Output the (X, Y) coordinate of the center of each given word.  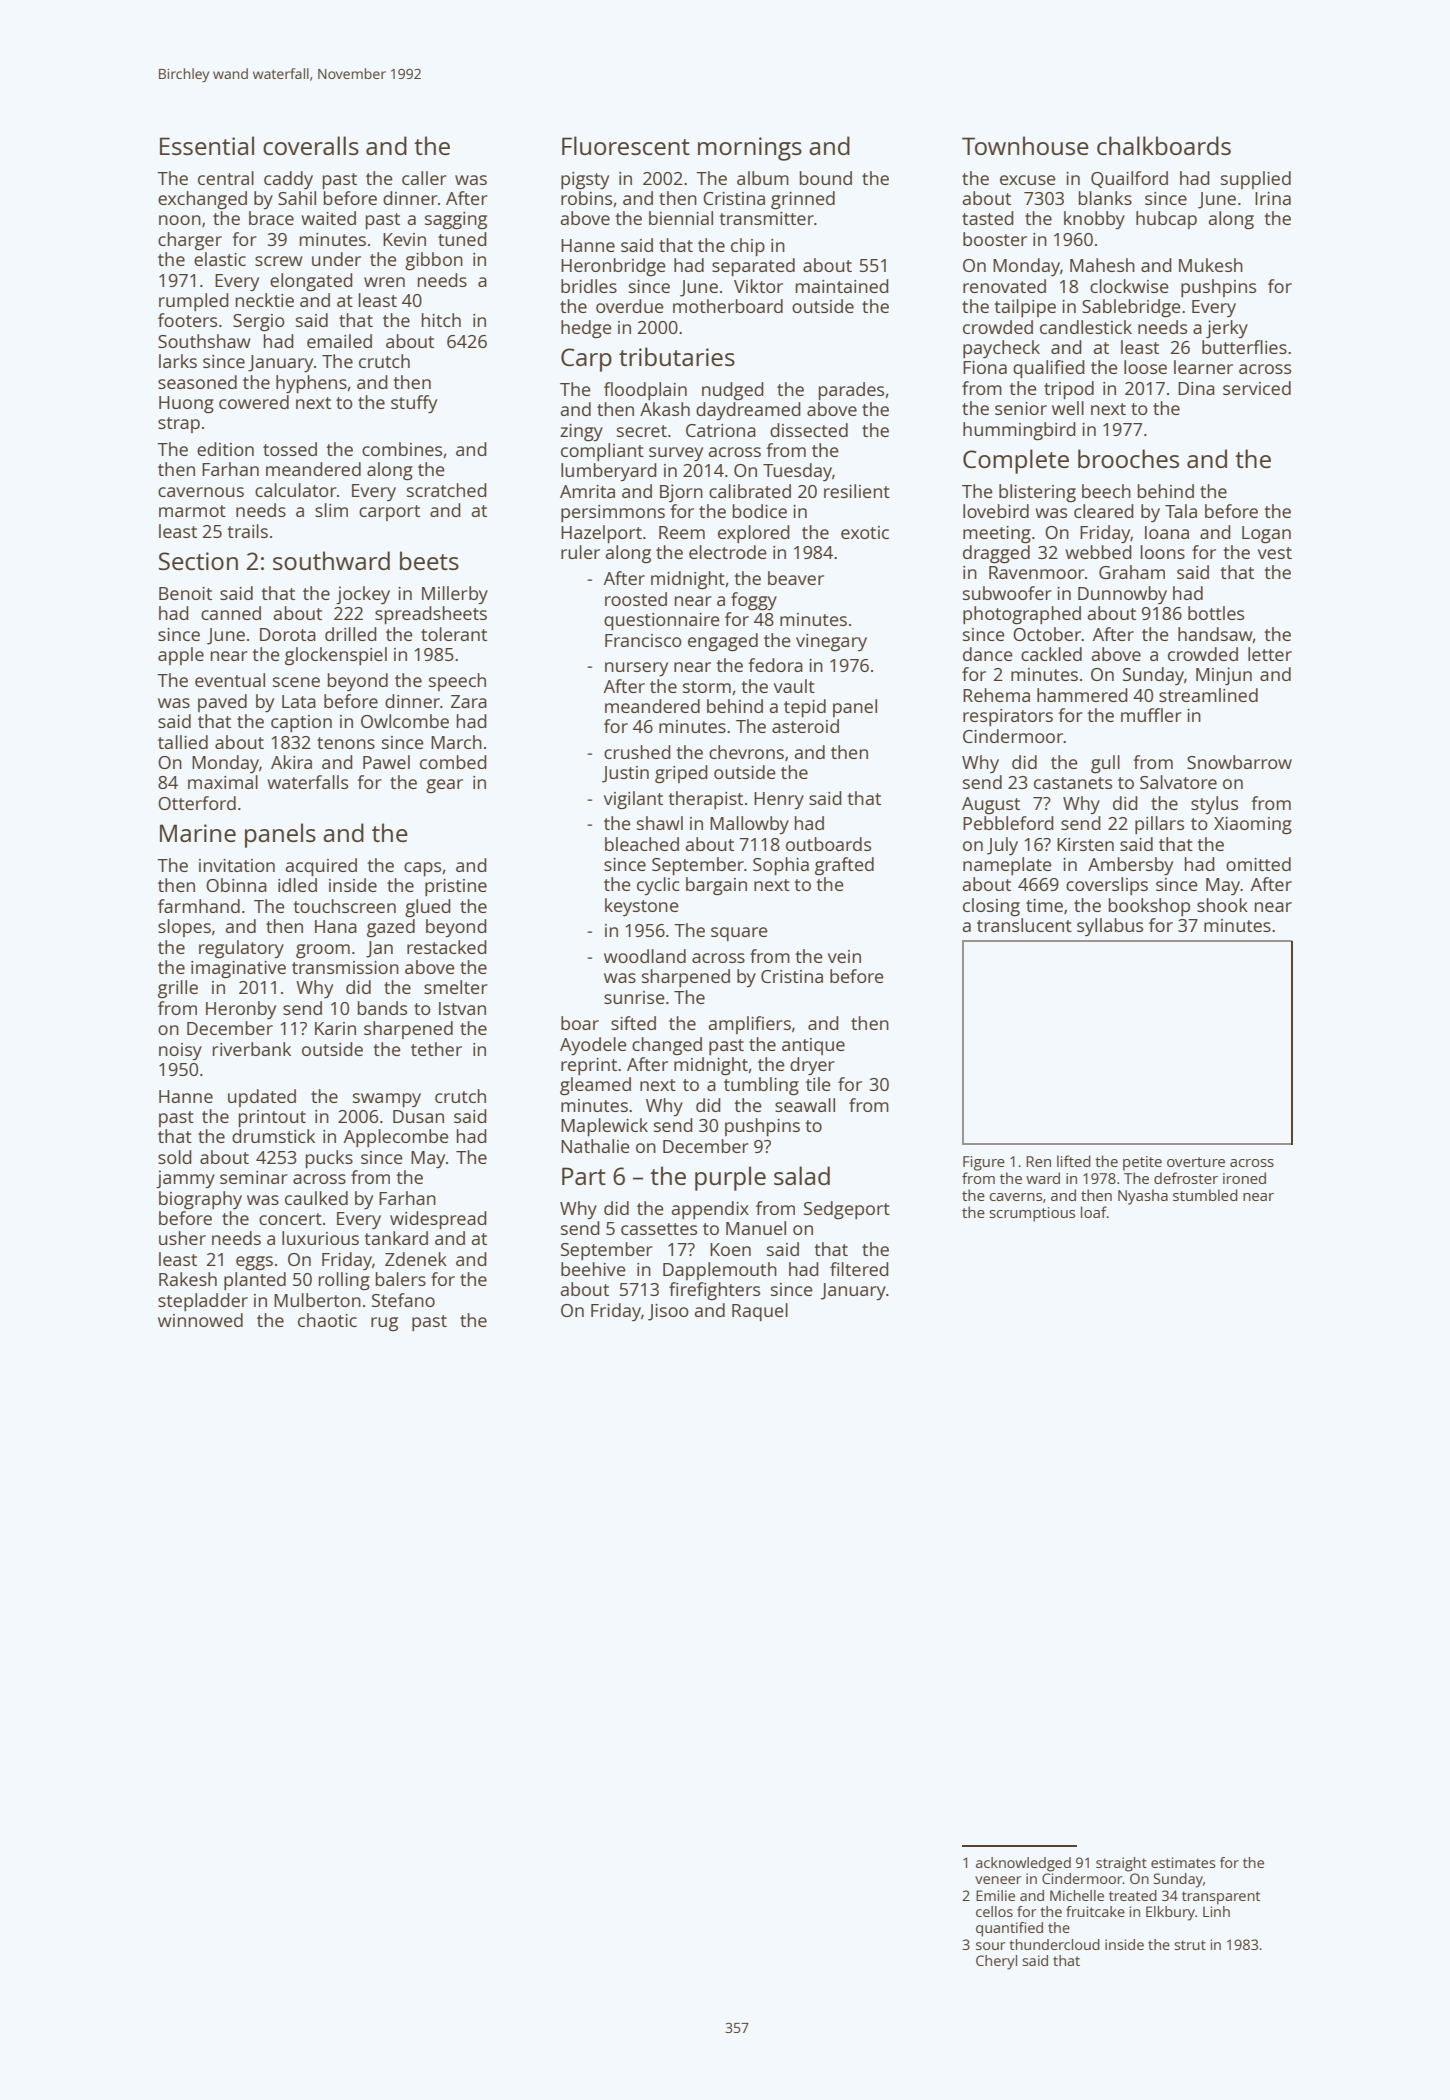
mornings (750, 149)
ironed (1244, 1178)
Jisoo (668, 1312)
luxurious (320, 1238)
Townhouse (1025, 145)
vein (844, 956)
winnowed (200, 1320)
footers (187, 320)
